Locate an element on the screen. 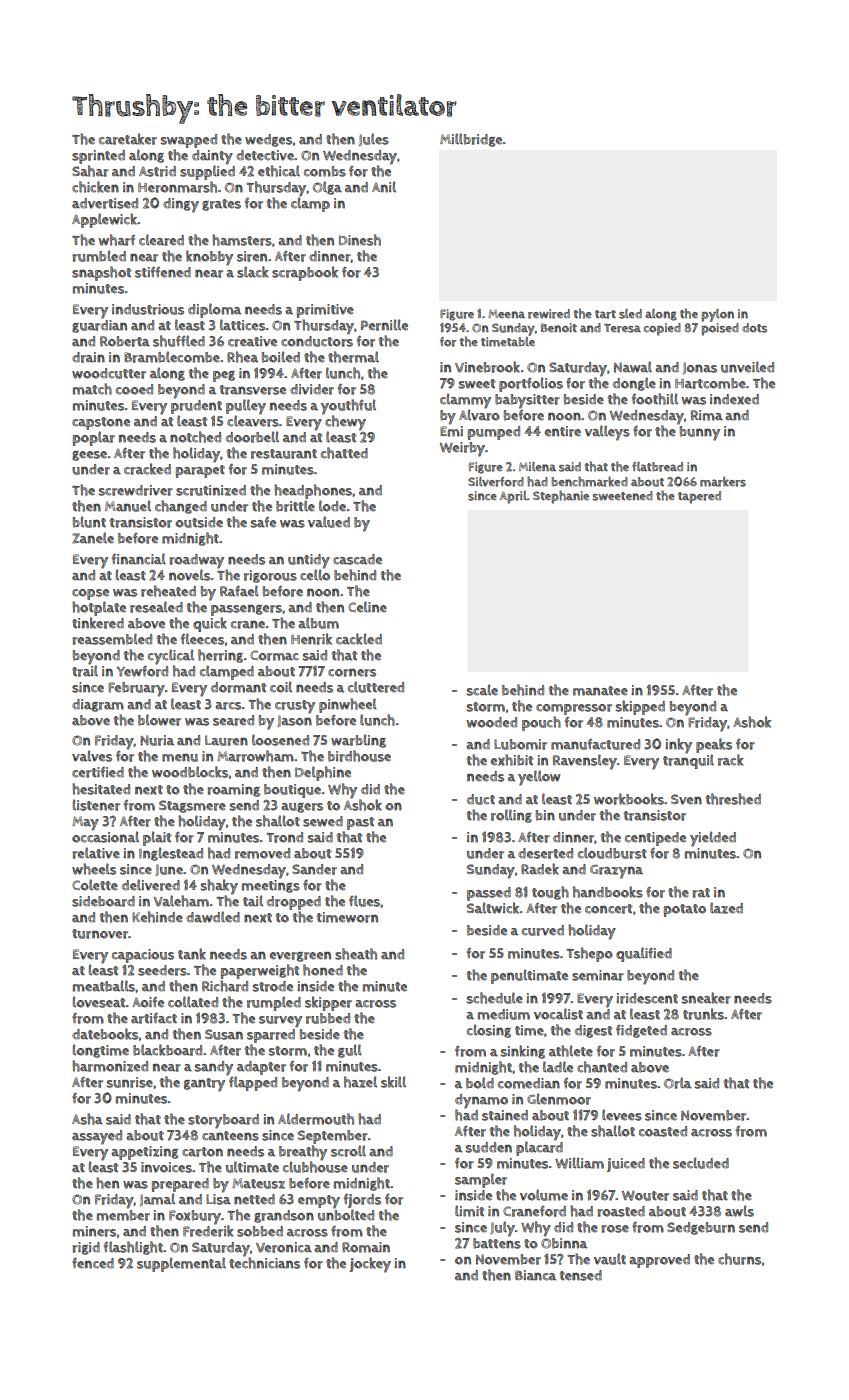 The height and width of the screenshot is (1400, 849). pylon is located at coordinates (717, 315).
